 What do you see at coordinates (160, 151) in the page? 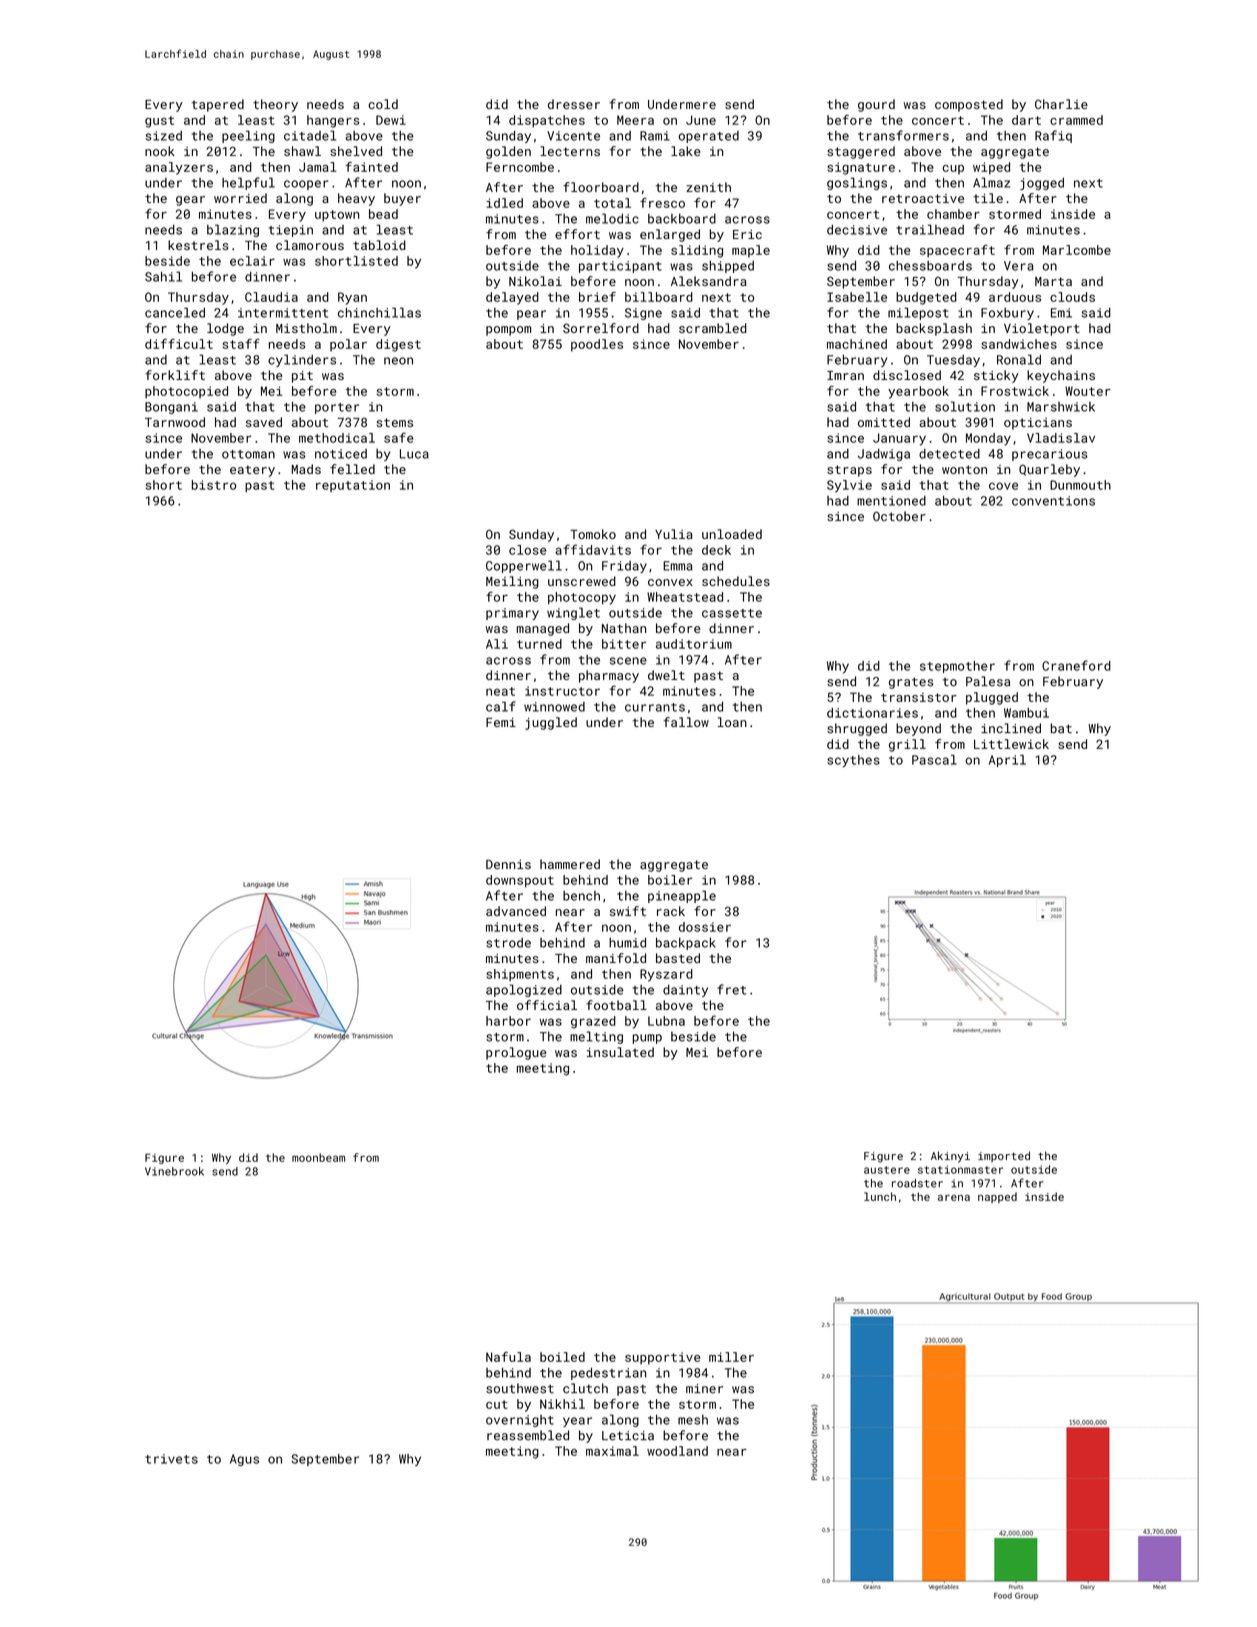
I see `nook` at bounding box center [160, 151].
